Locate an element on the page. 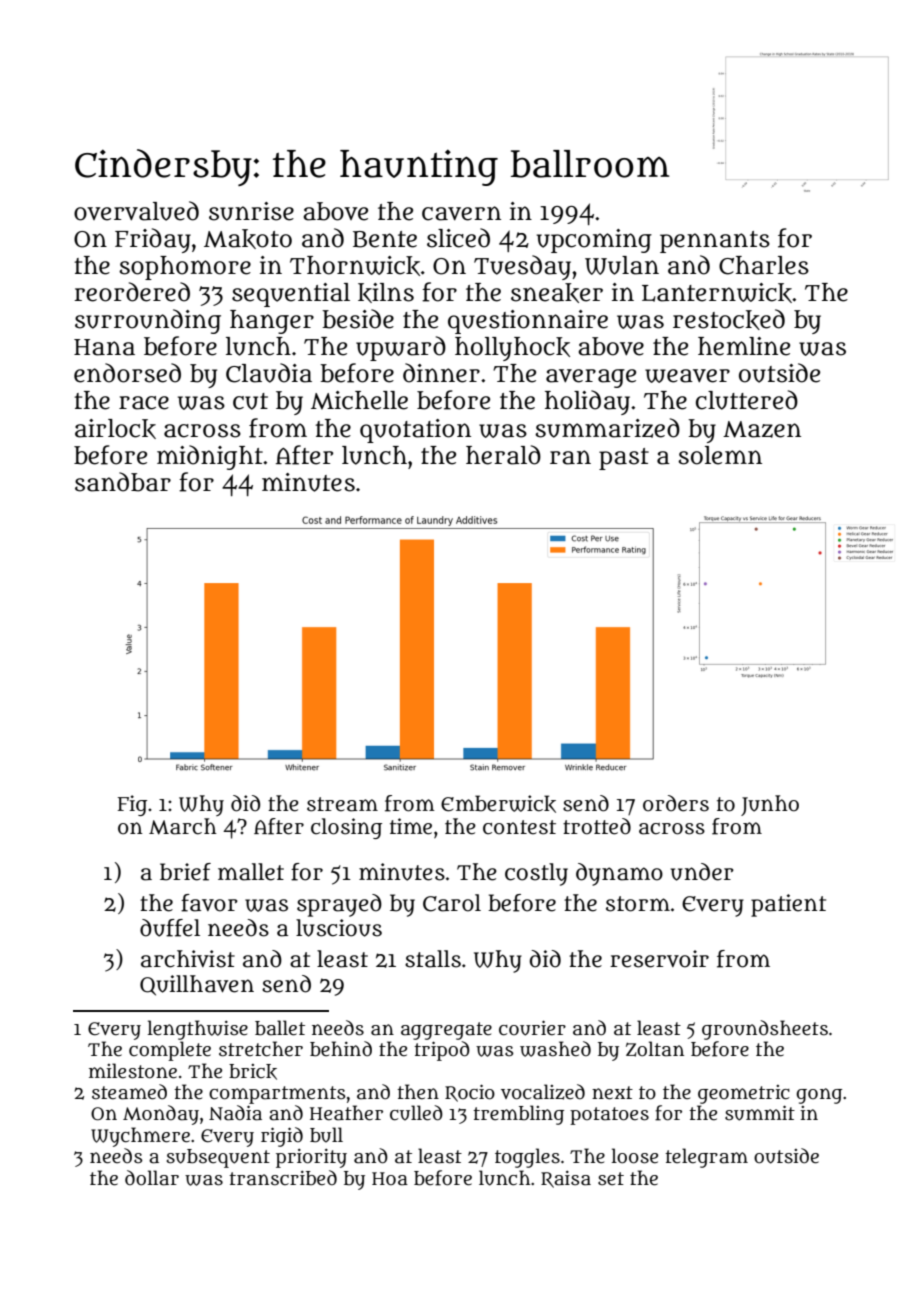  subsequent is located at coordinates (218, 1158).
